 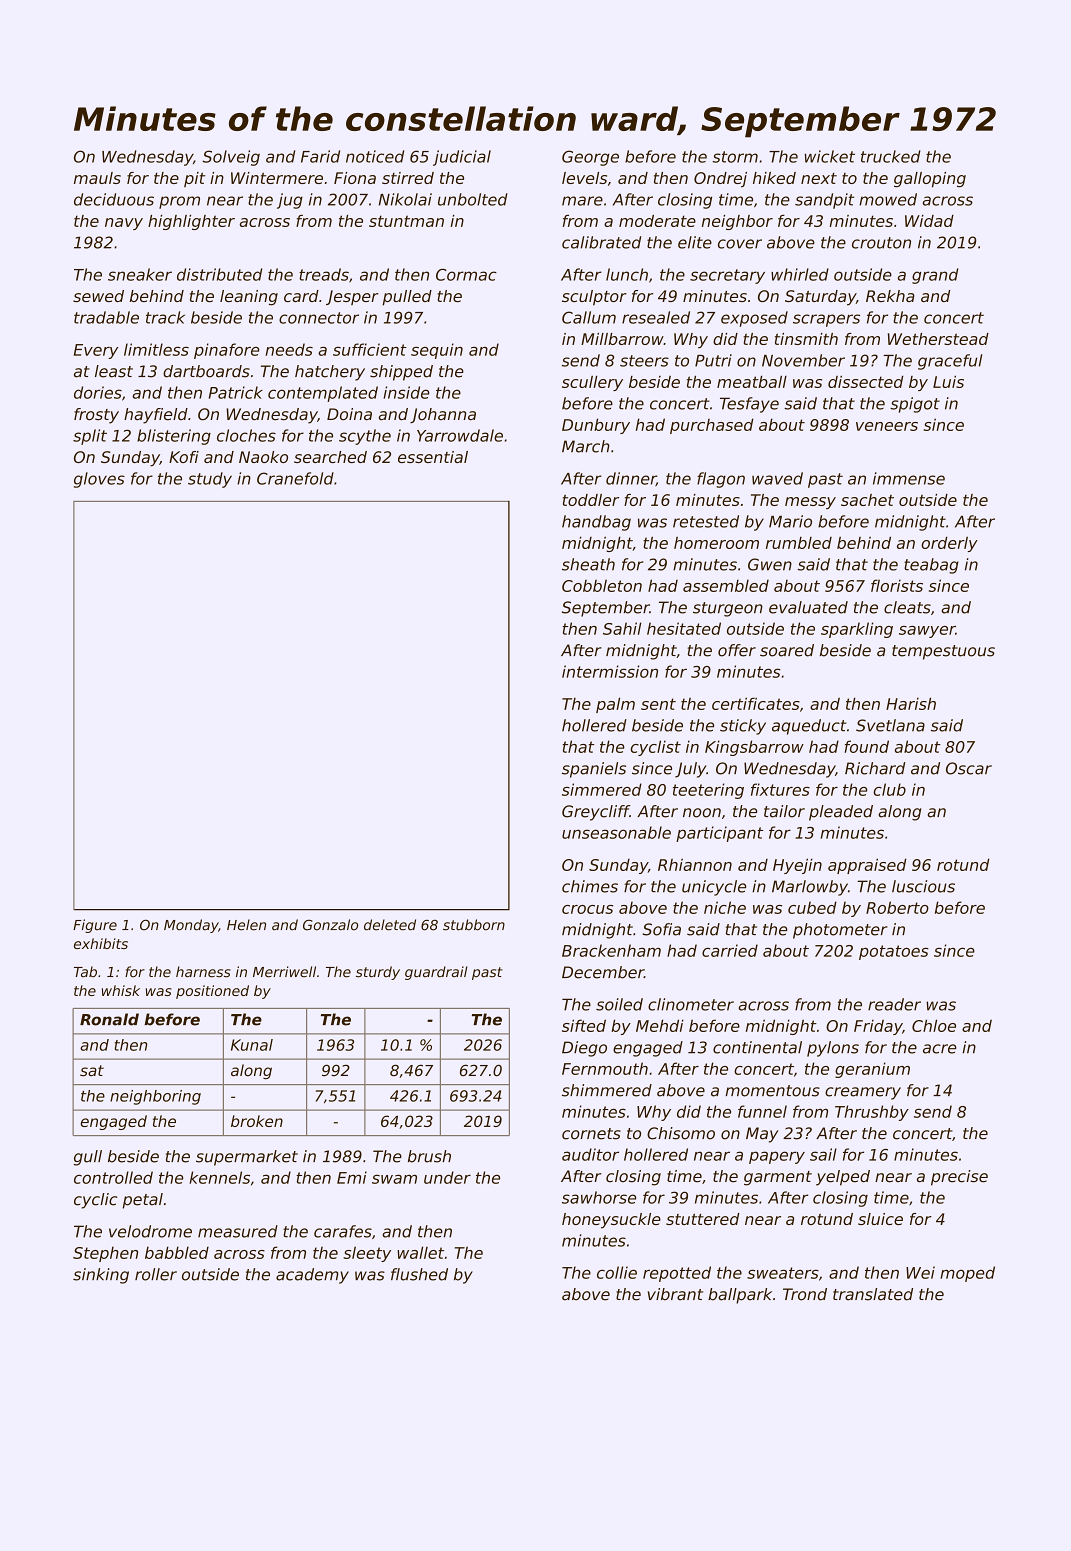 What do you see at coordinates (929, 221) in the document?
I see `Widad` at bounding box center [929, 221].
